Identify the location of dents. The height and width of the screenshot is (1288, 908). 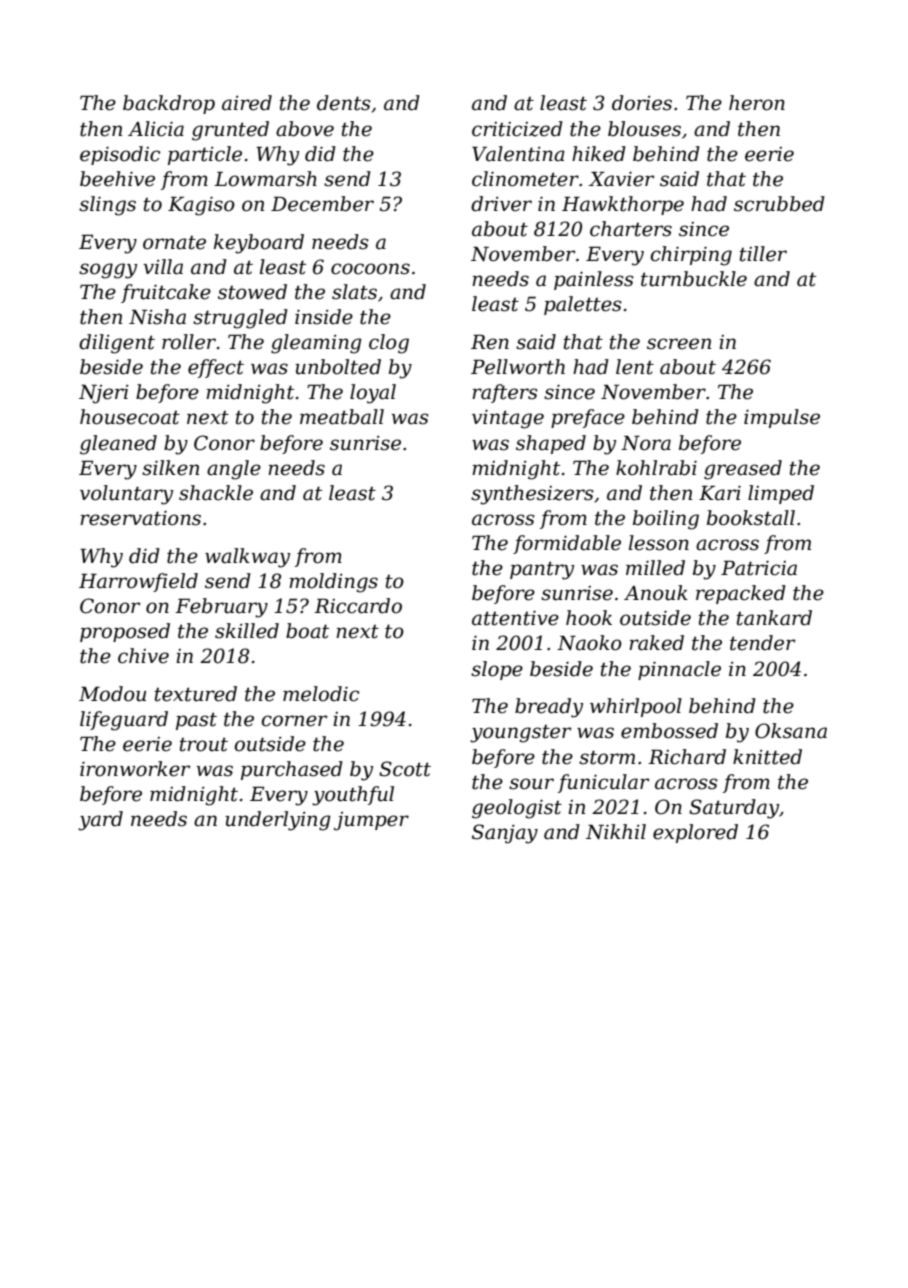
(343, 103).
